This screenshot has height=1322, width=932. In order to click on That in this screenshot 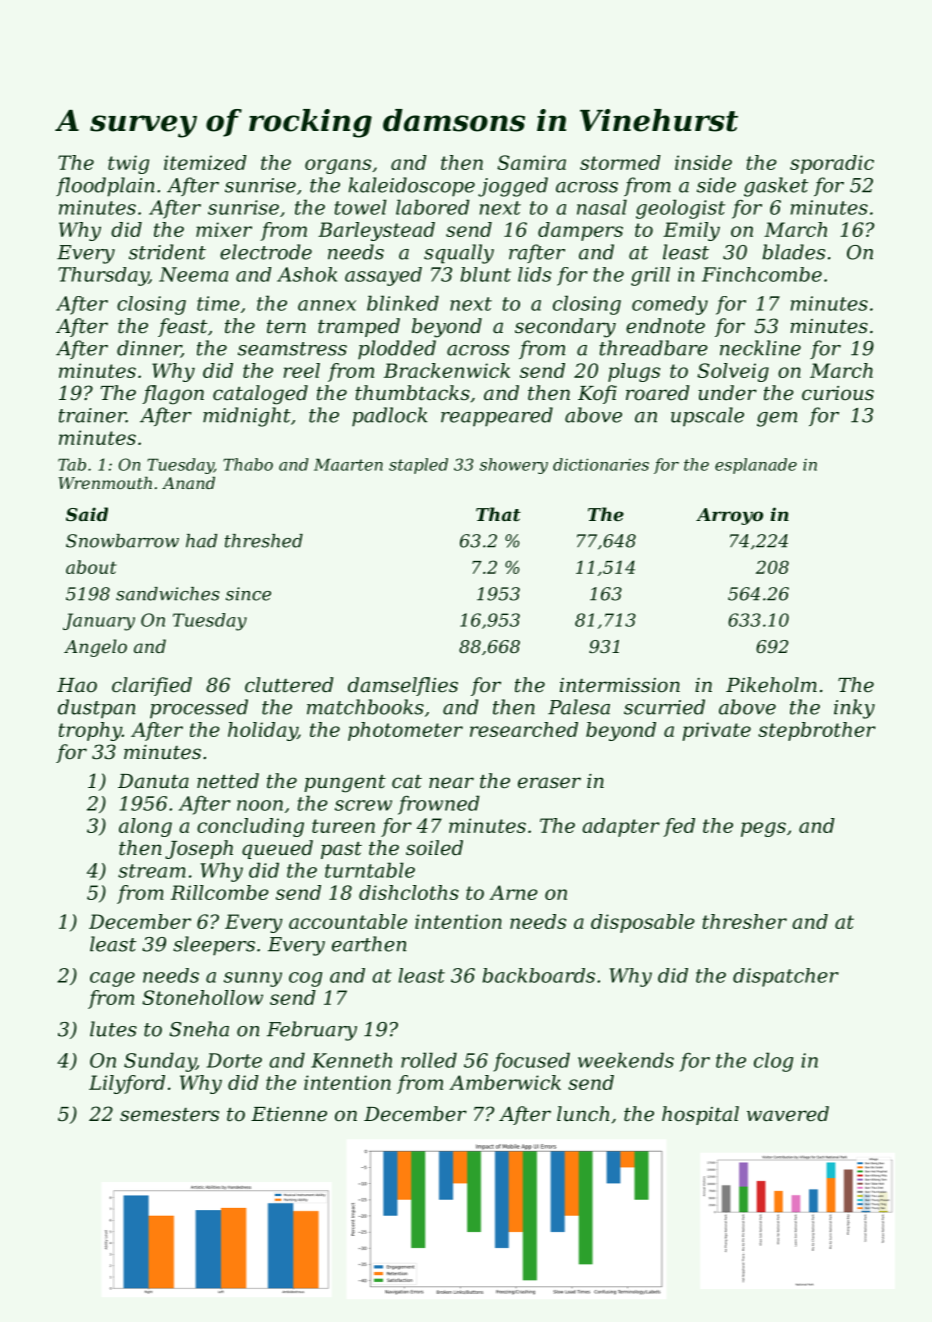, I will do `click(498, 514)`.
